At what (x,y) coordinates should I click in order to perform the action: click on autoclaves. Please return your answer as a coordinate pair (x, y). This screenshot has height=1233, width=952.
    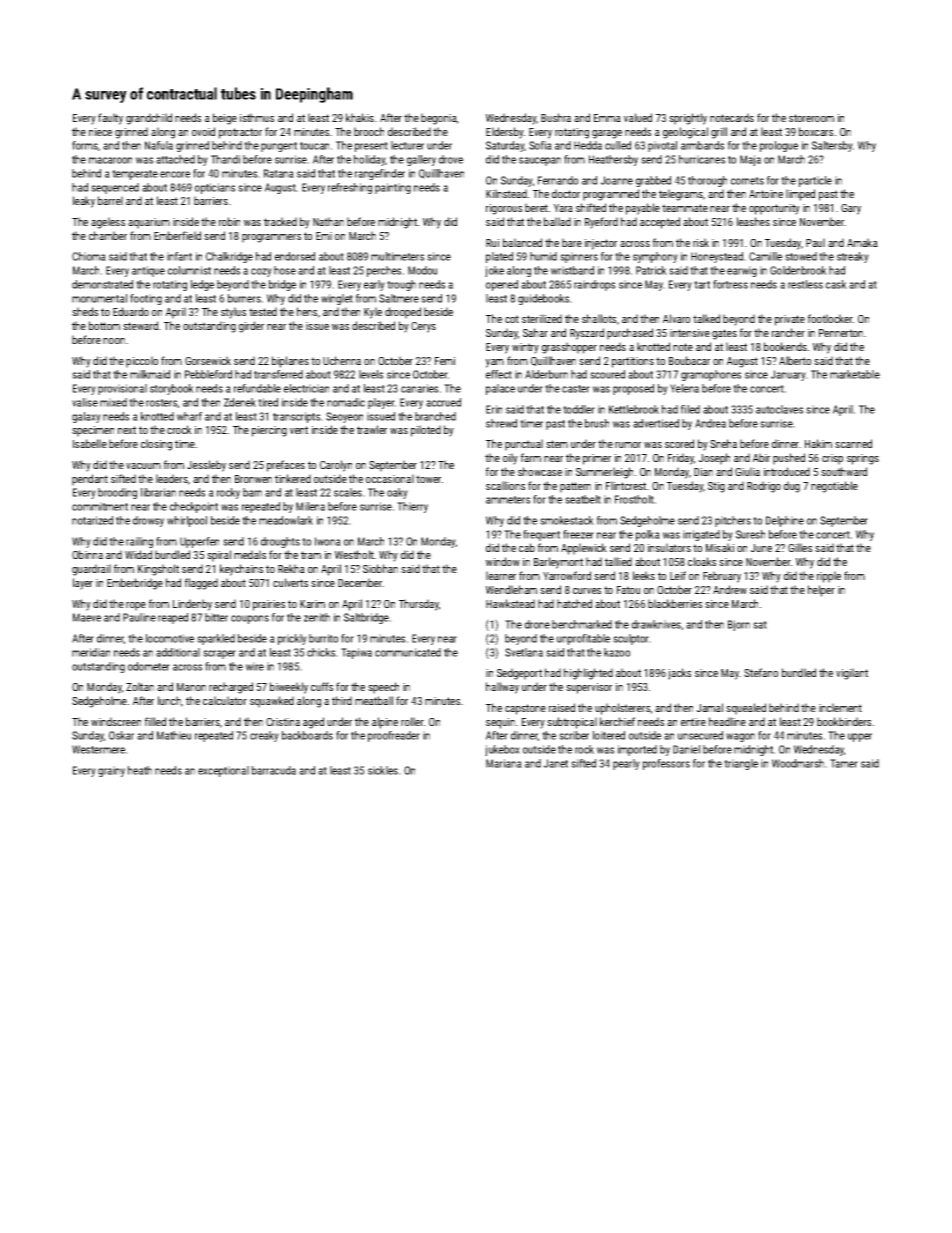
    Looking at the image, I should click on (779, 409).
